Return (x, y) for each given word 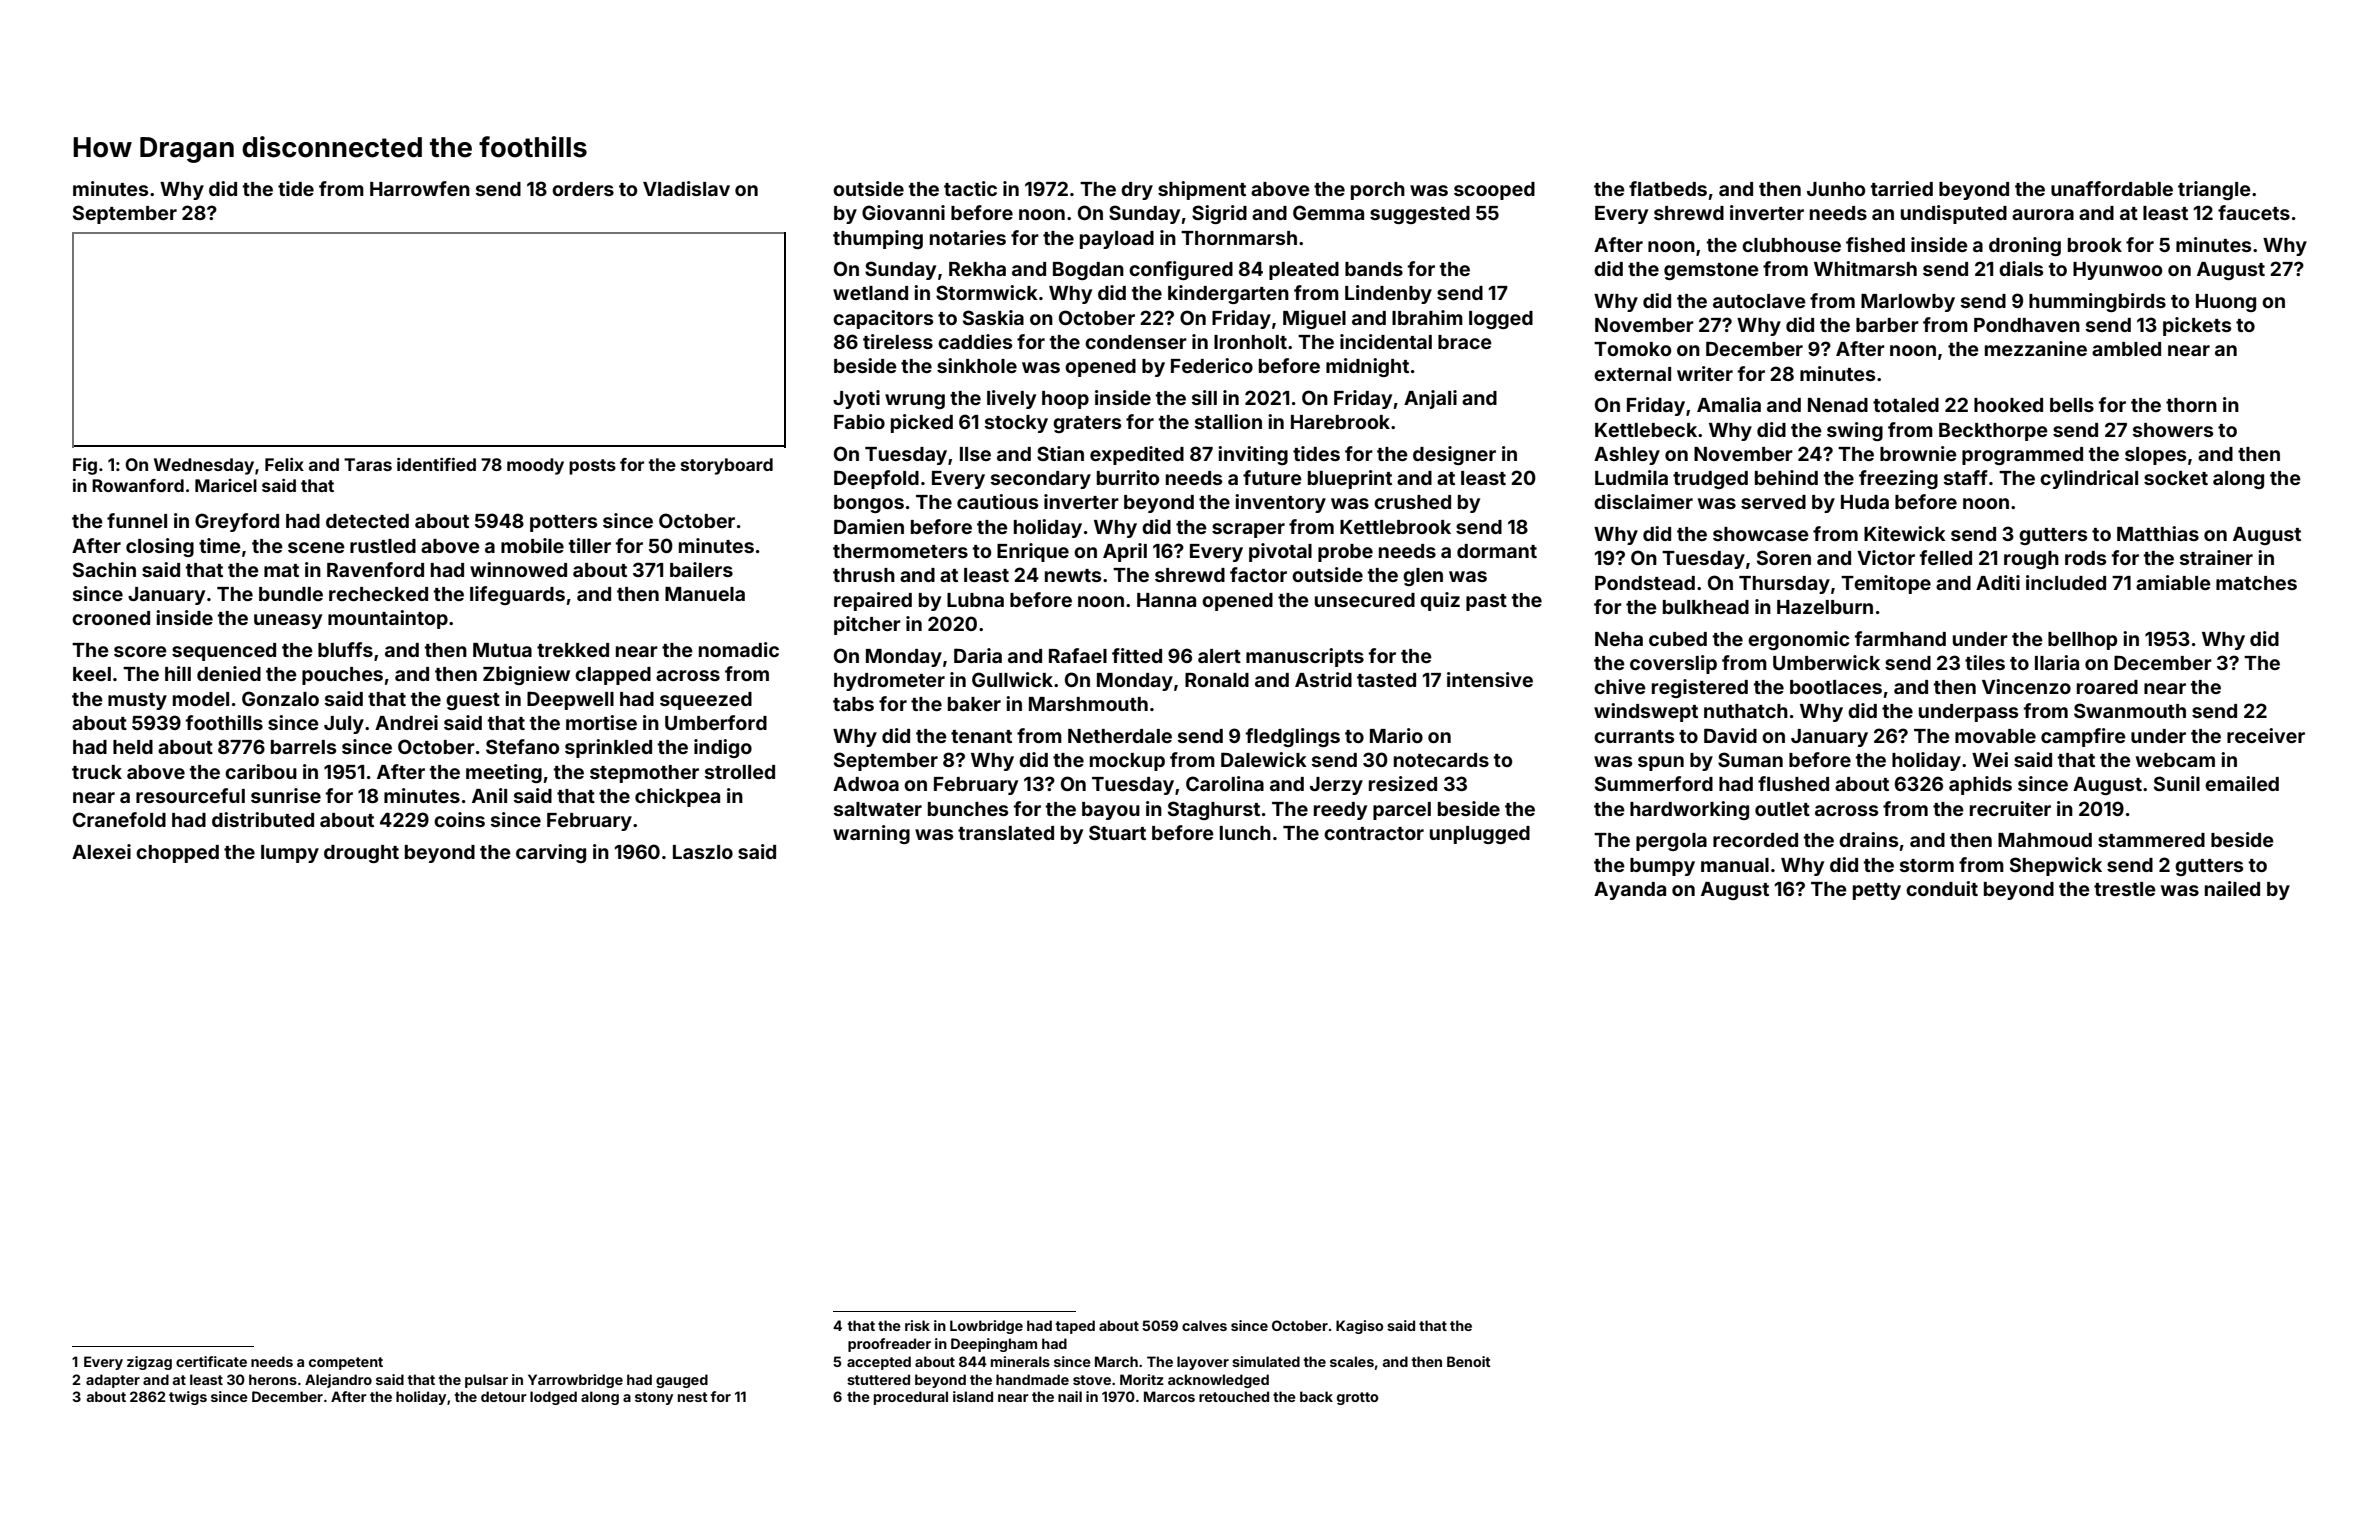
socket (2176, 478)
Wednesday (204, 466)
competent (346, 1363)
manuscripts (1305, 657)
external (1632, 374)
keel (92, 674)
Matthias (2158, 533)
